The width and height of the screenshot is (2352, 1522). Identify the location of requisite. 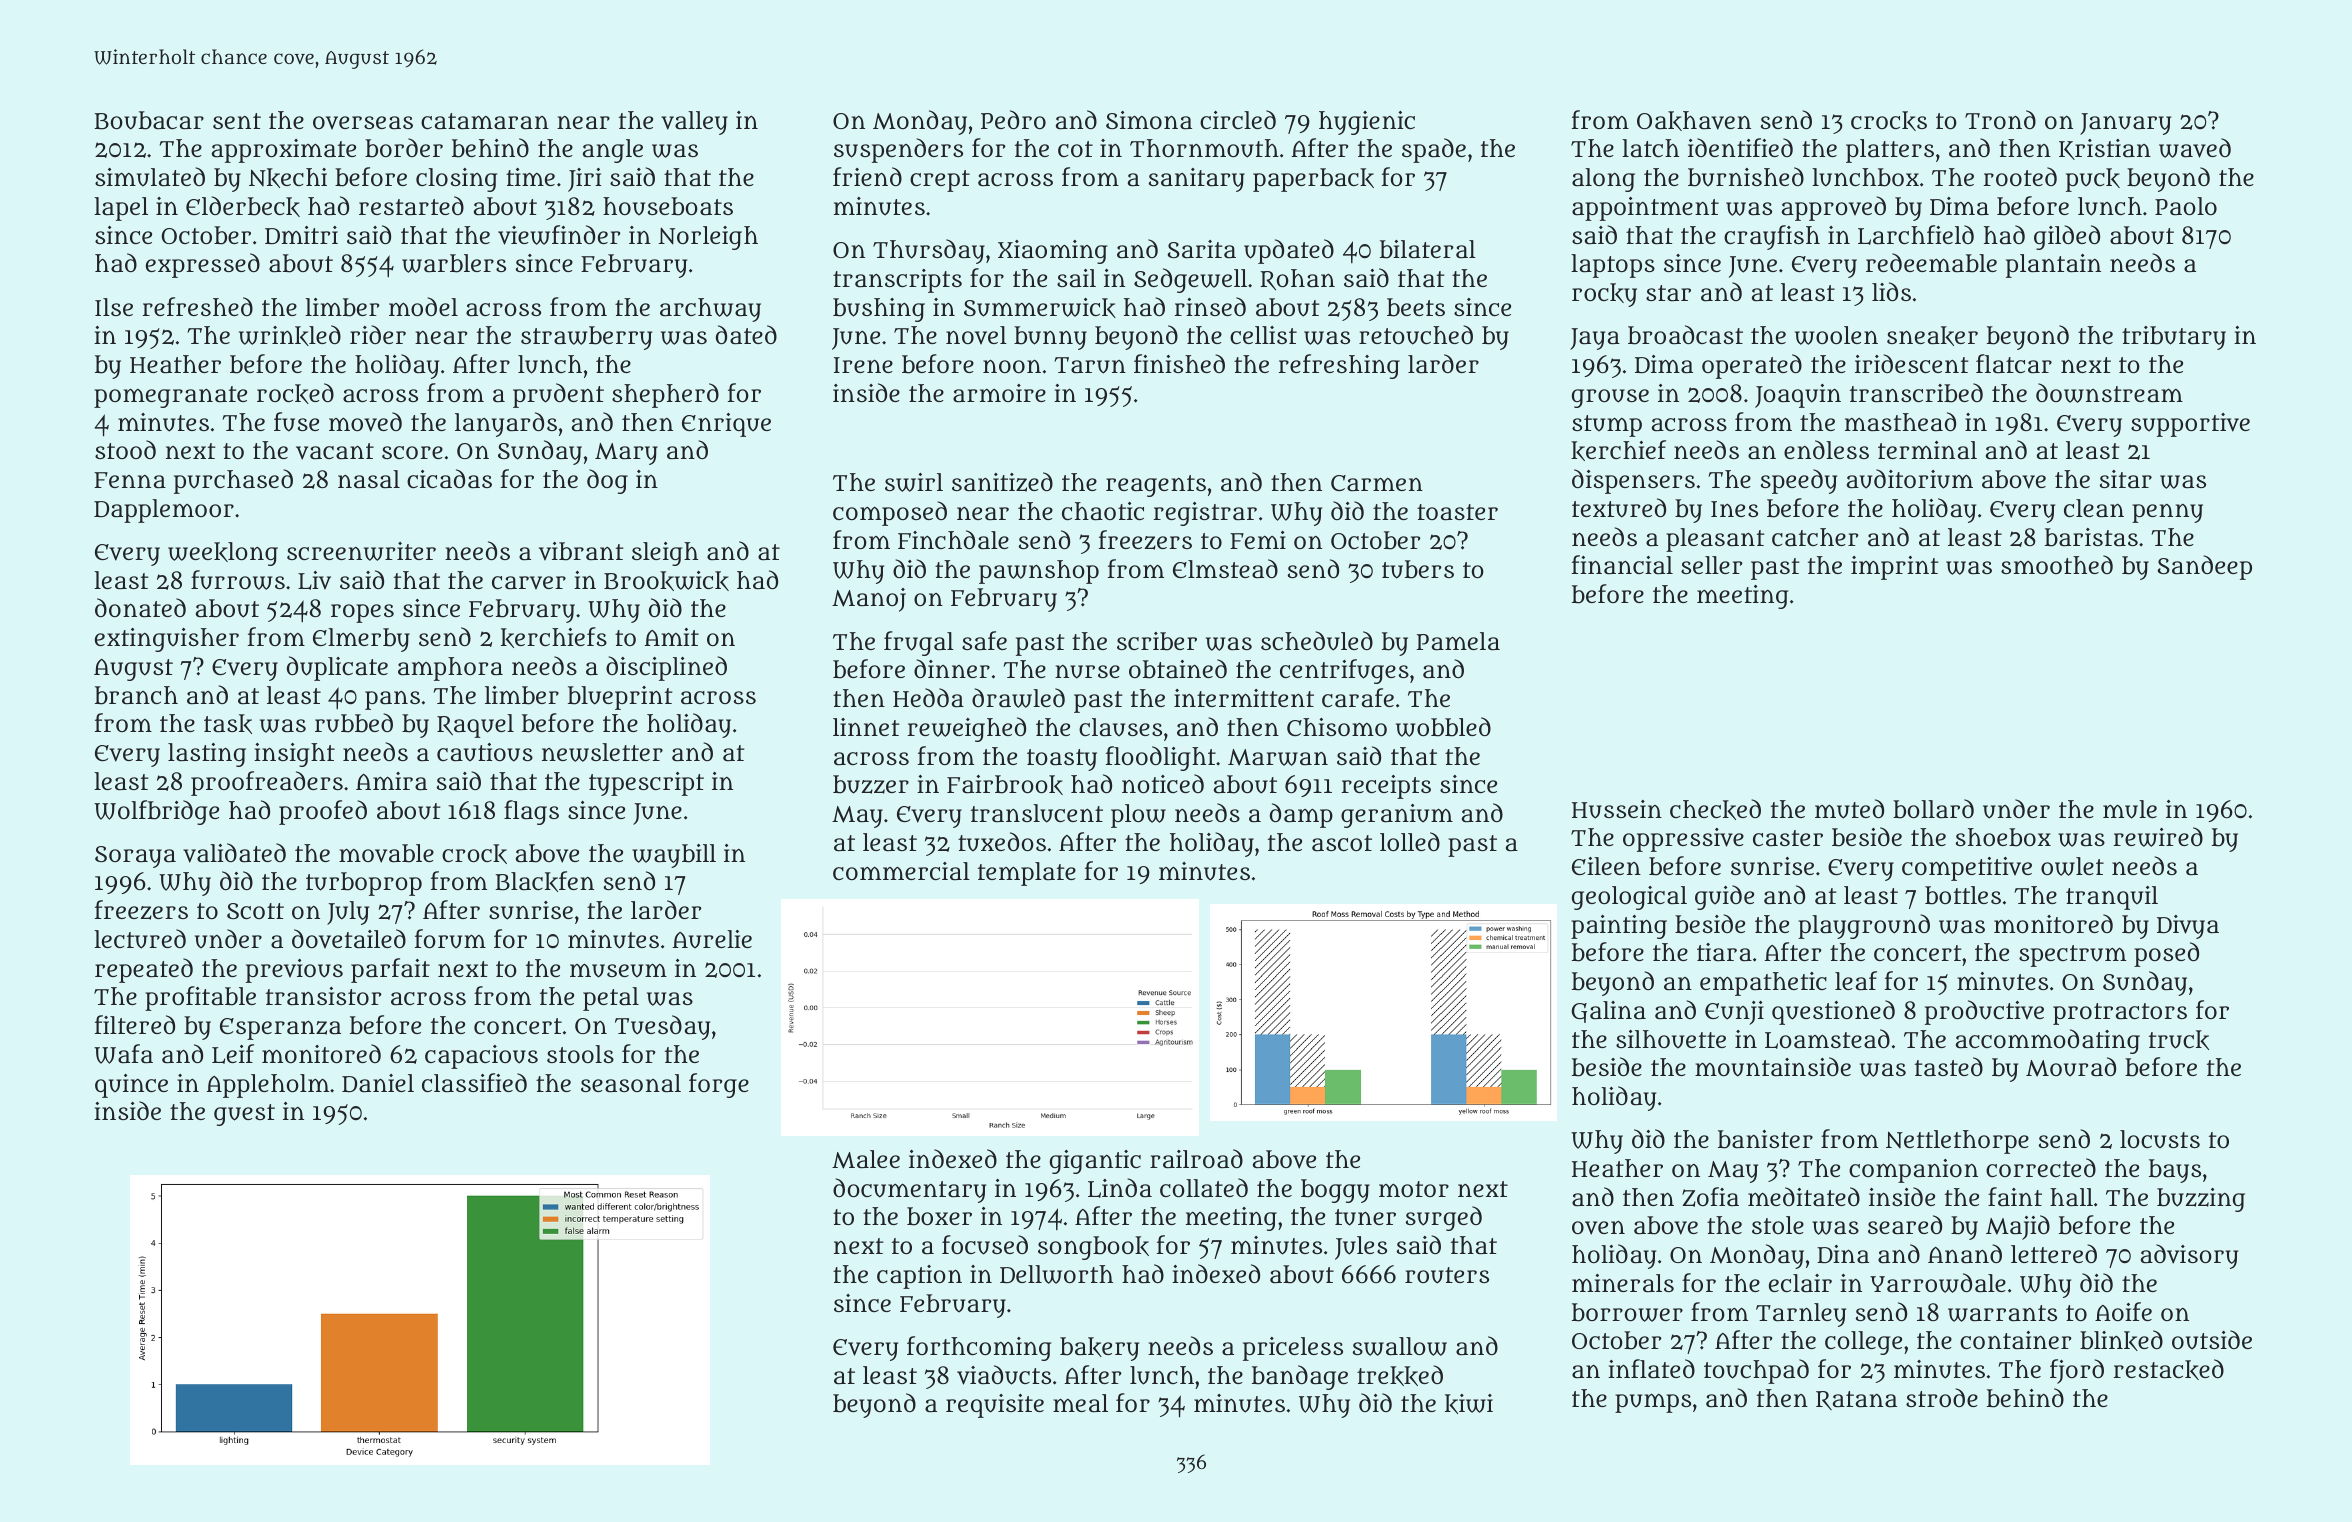
(995, 1406).
